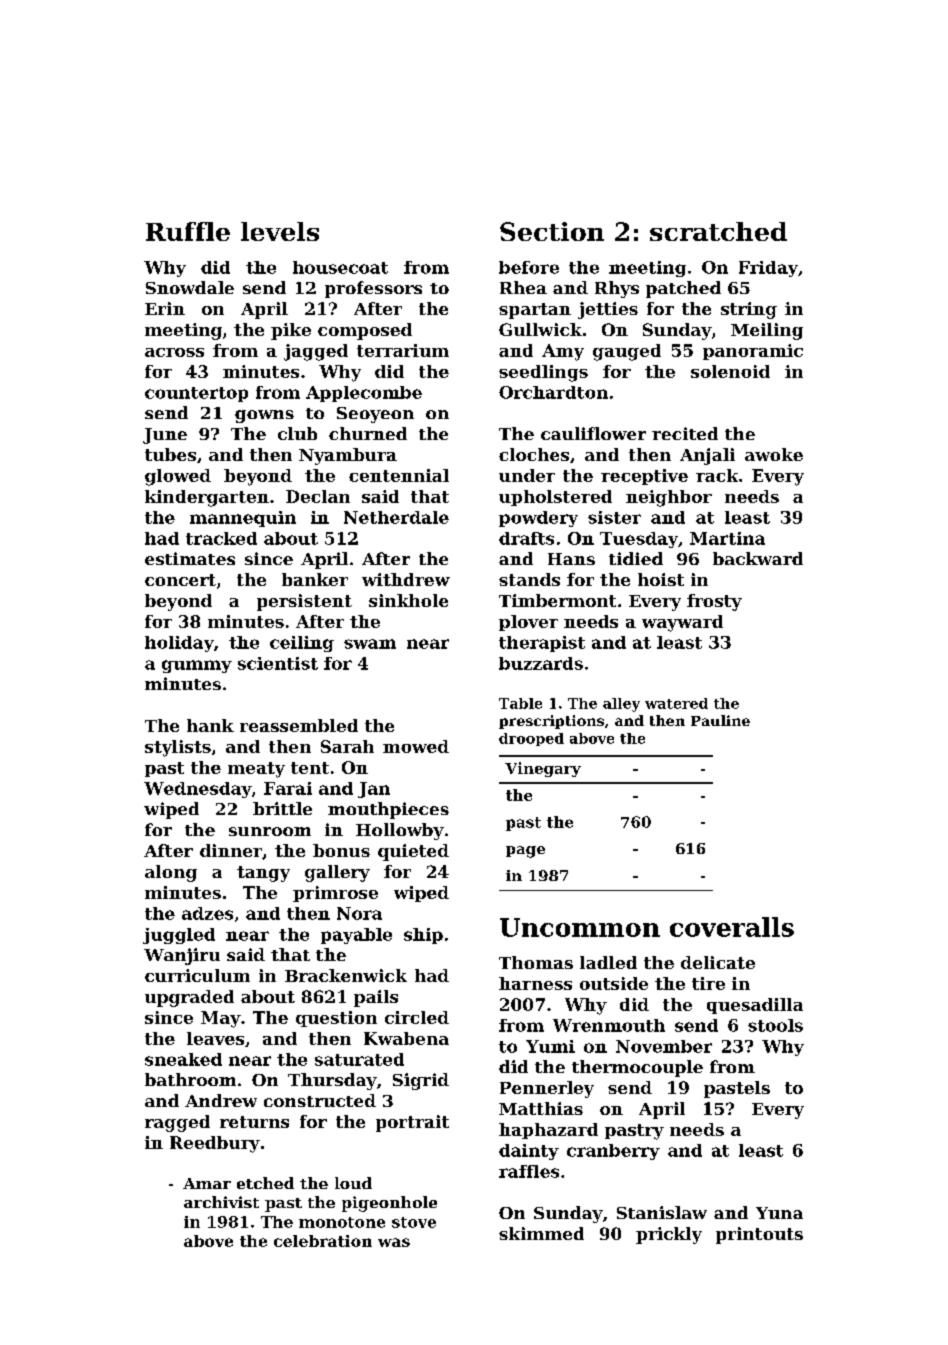 Image resolution: width=948 pixels, height=1345 pixels. I want to click on stands, so click(529, 579).
